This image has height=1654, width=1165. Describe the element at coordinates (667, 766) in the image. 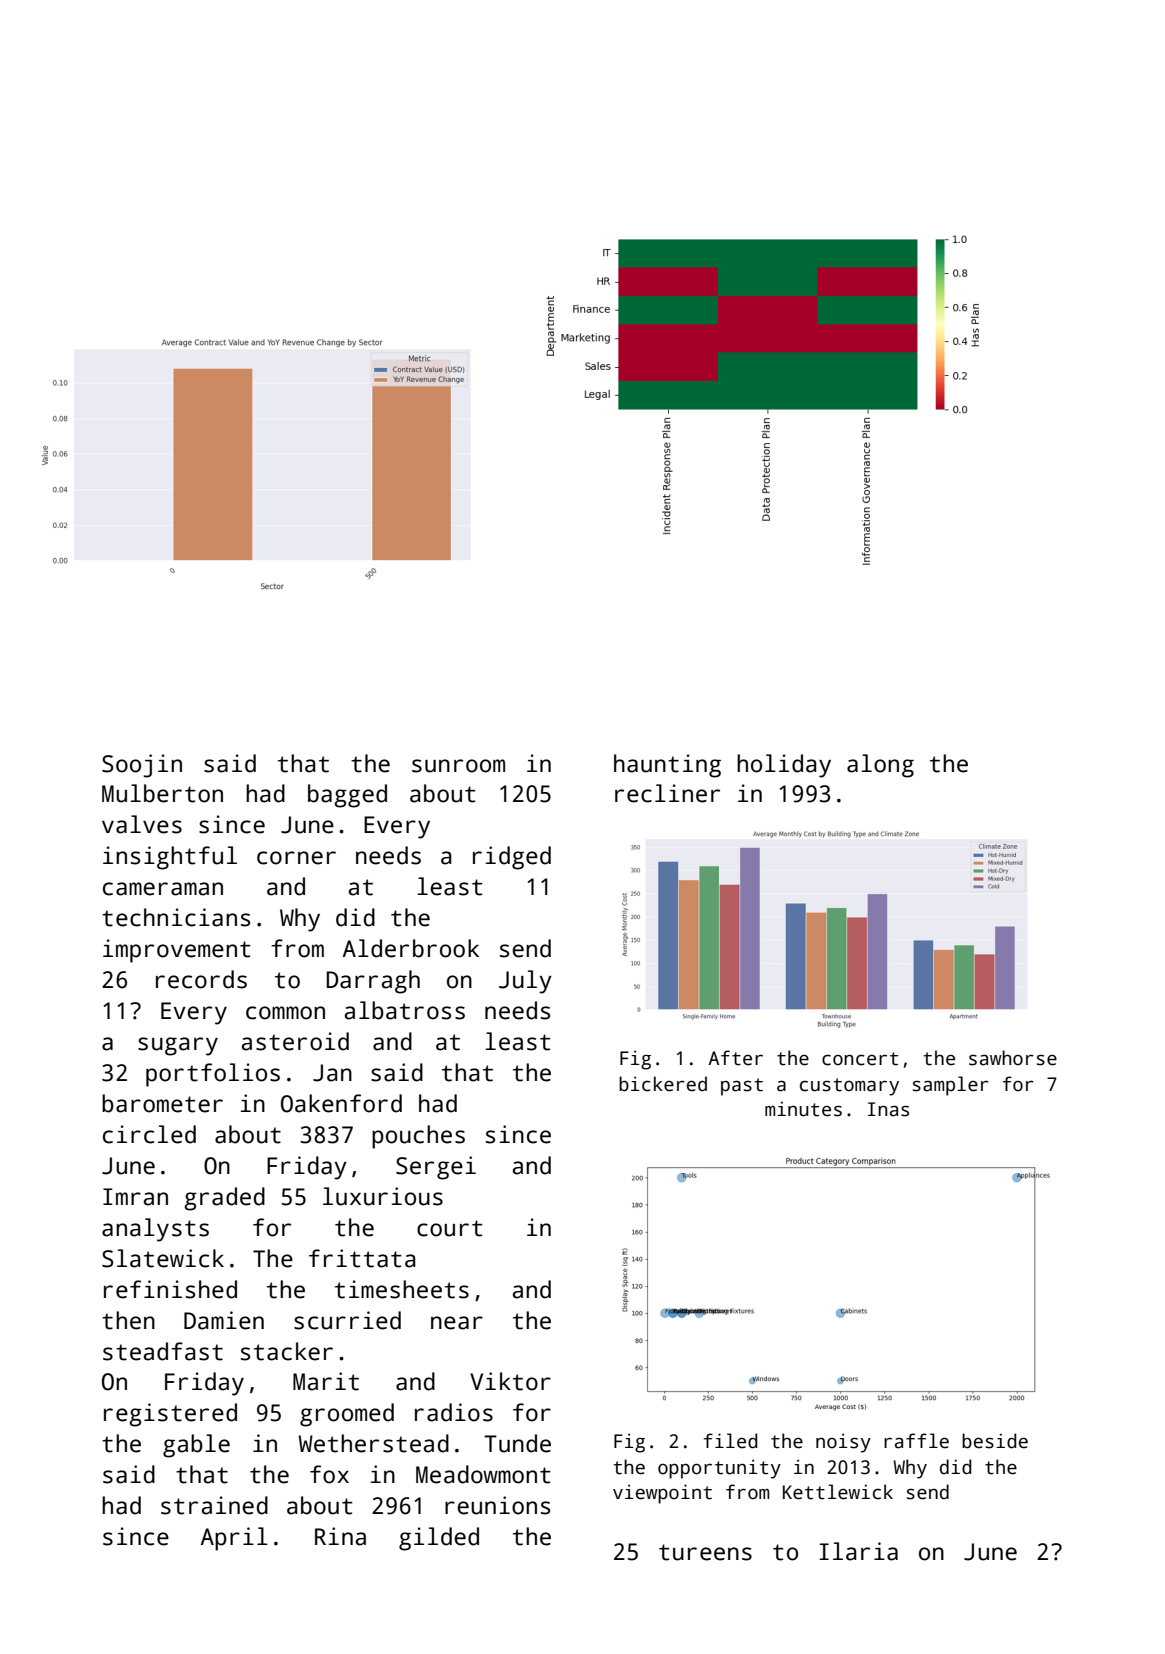

I see `haunting` at that location.
